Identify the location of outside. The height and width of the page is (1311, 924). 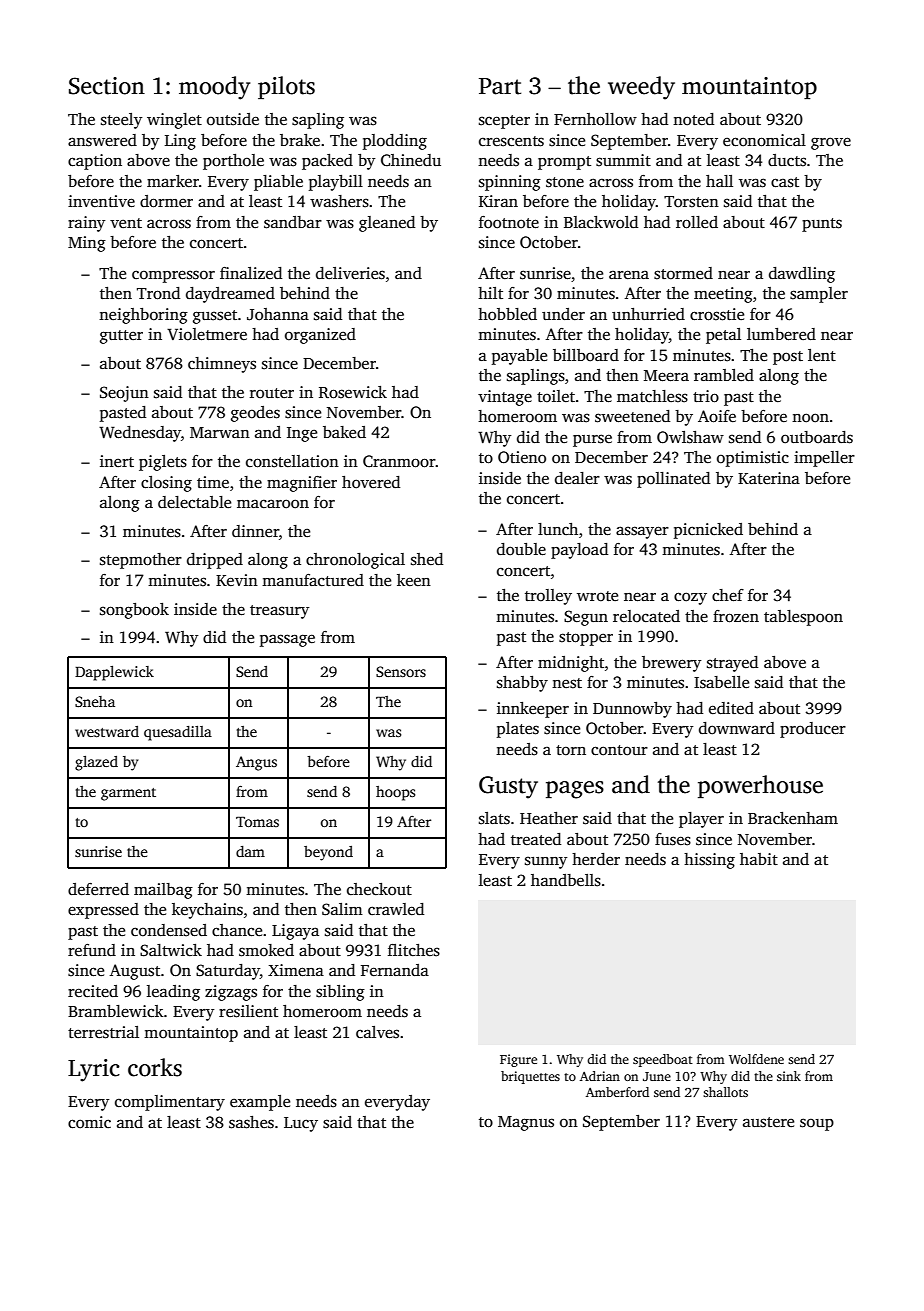
(233, 119).
